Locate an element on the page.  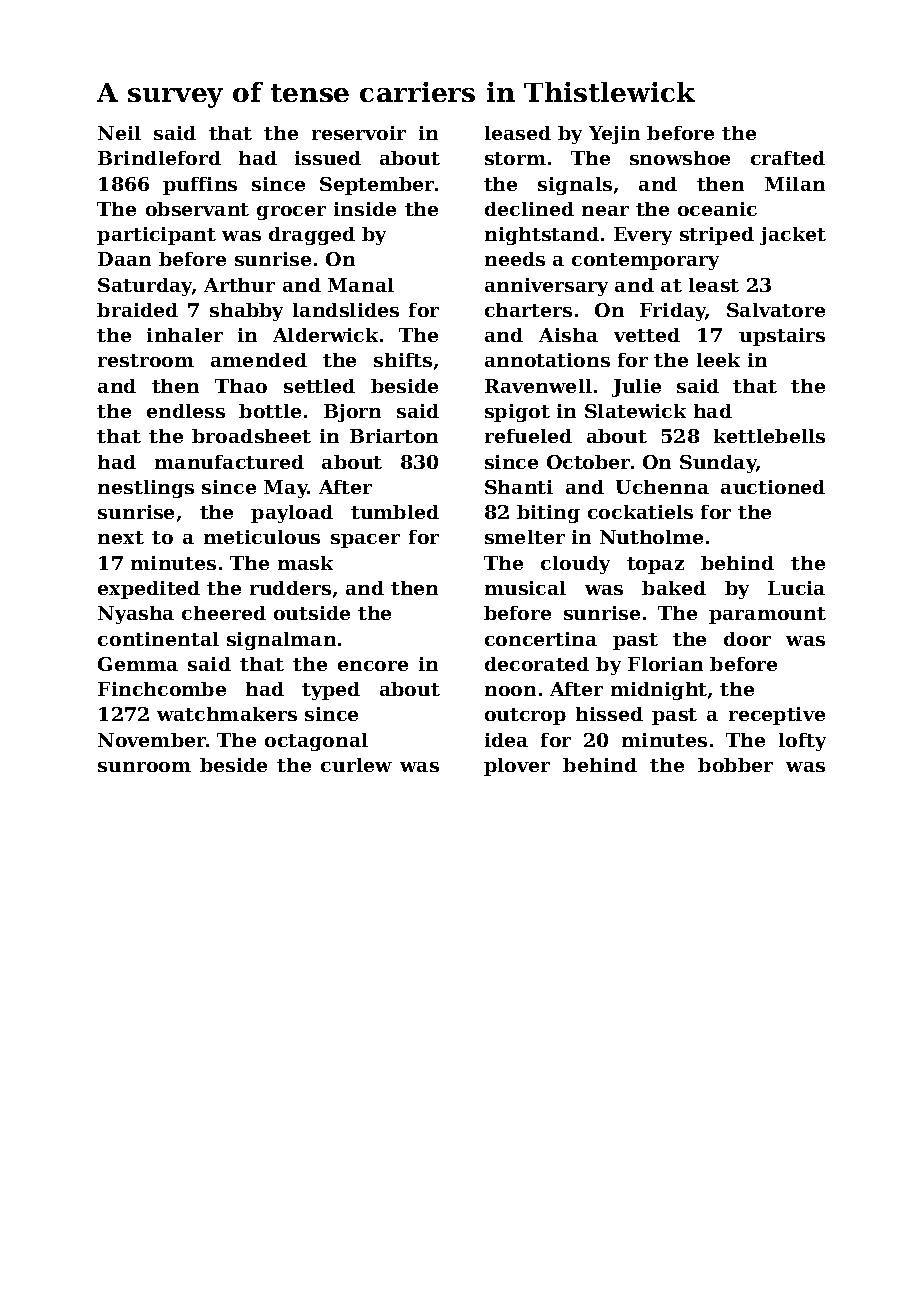
receptive is located at coordinates (777, 716).
